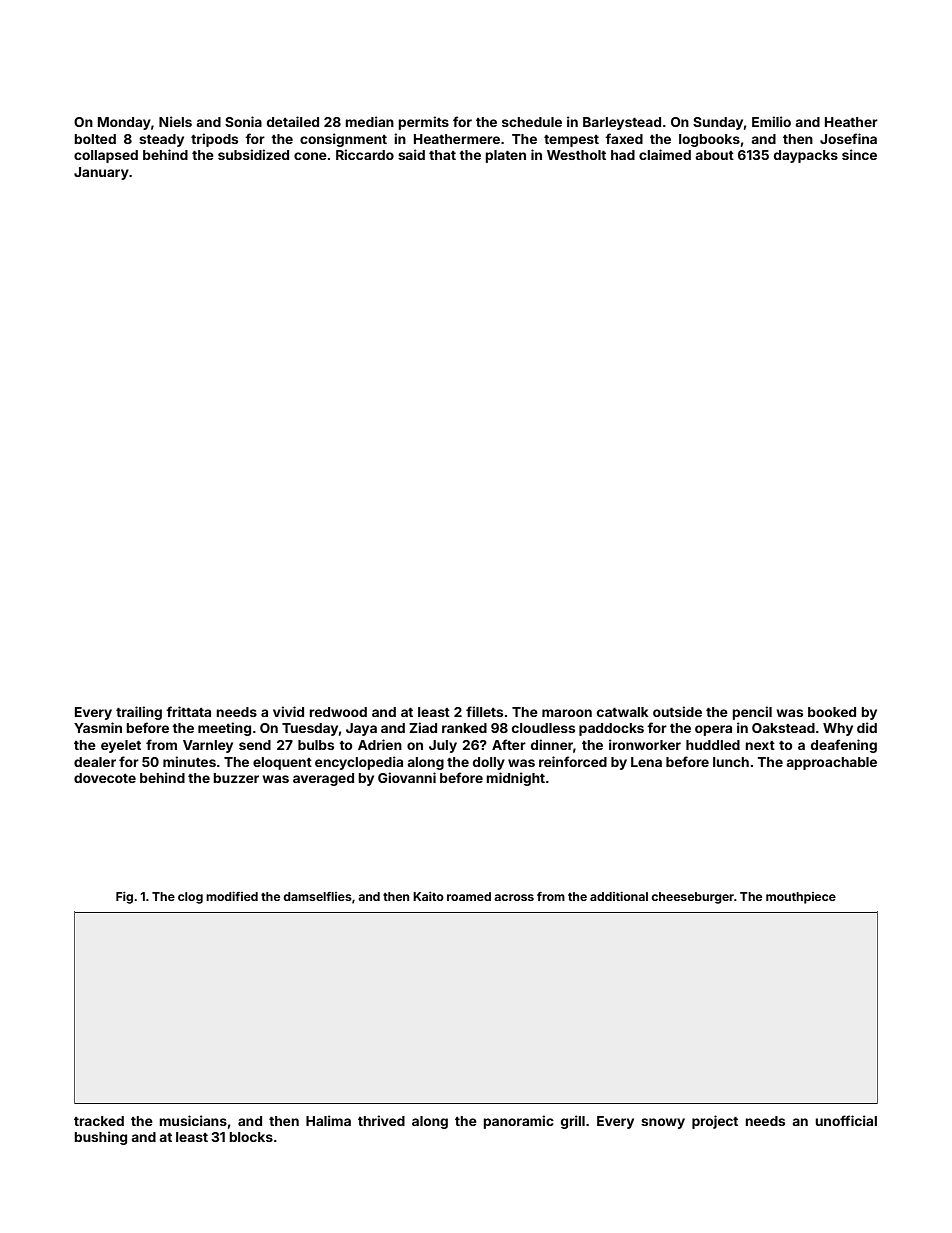 The width and height of the screenshot is (952, 1233). What do you see at coordinates (99, 1121) in the screenshot?
I see `tracked` at bounding box center [99, 1121].
